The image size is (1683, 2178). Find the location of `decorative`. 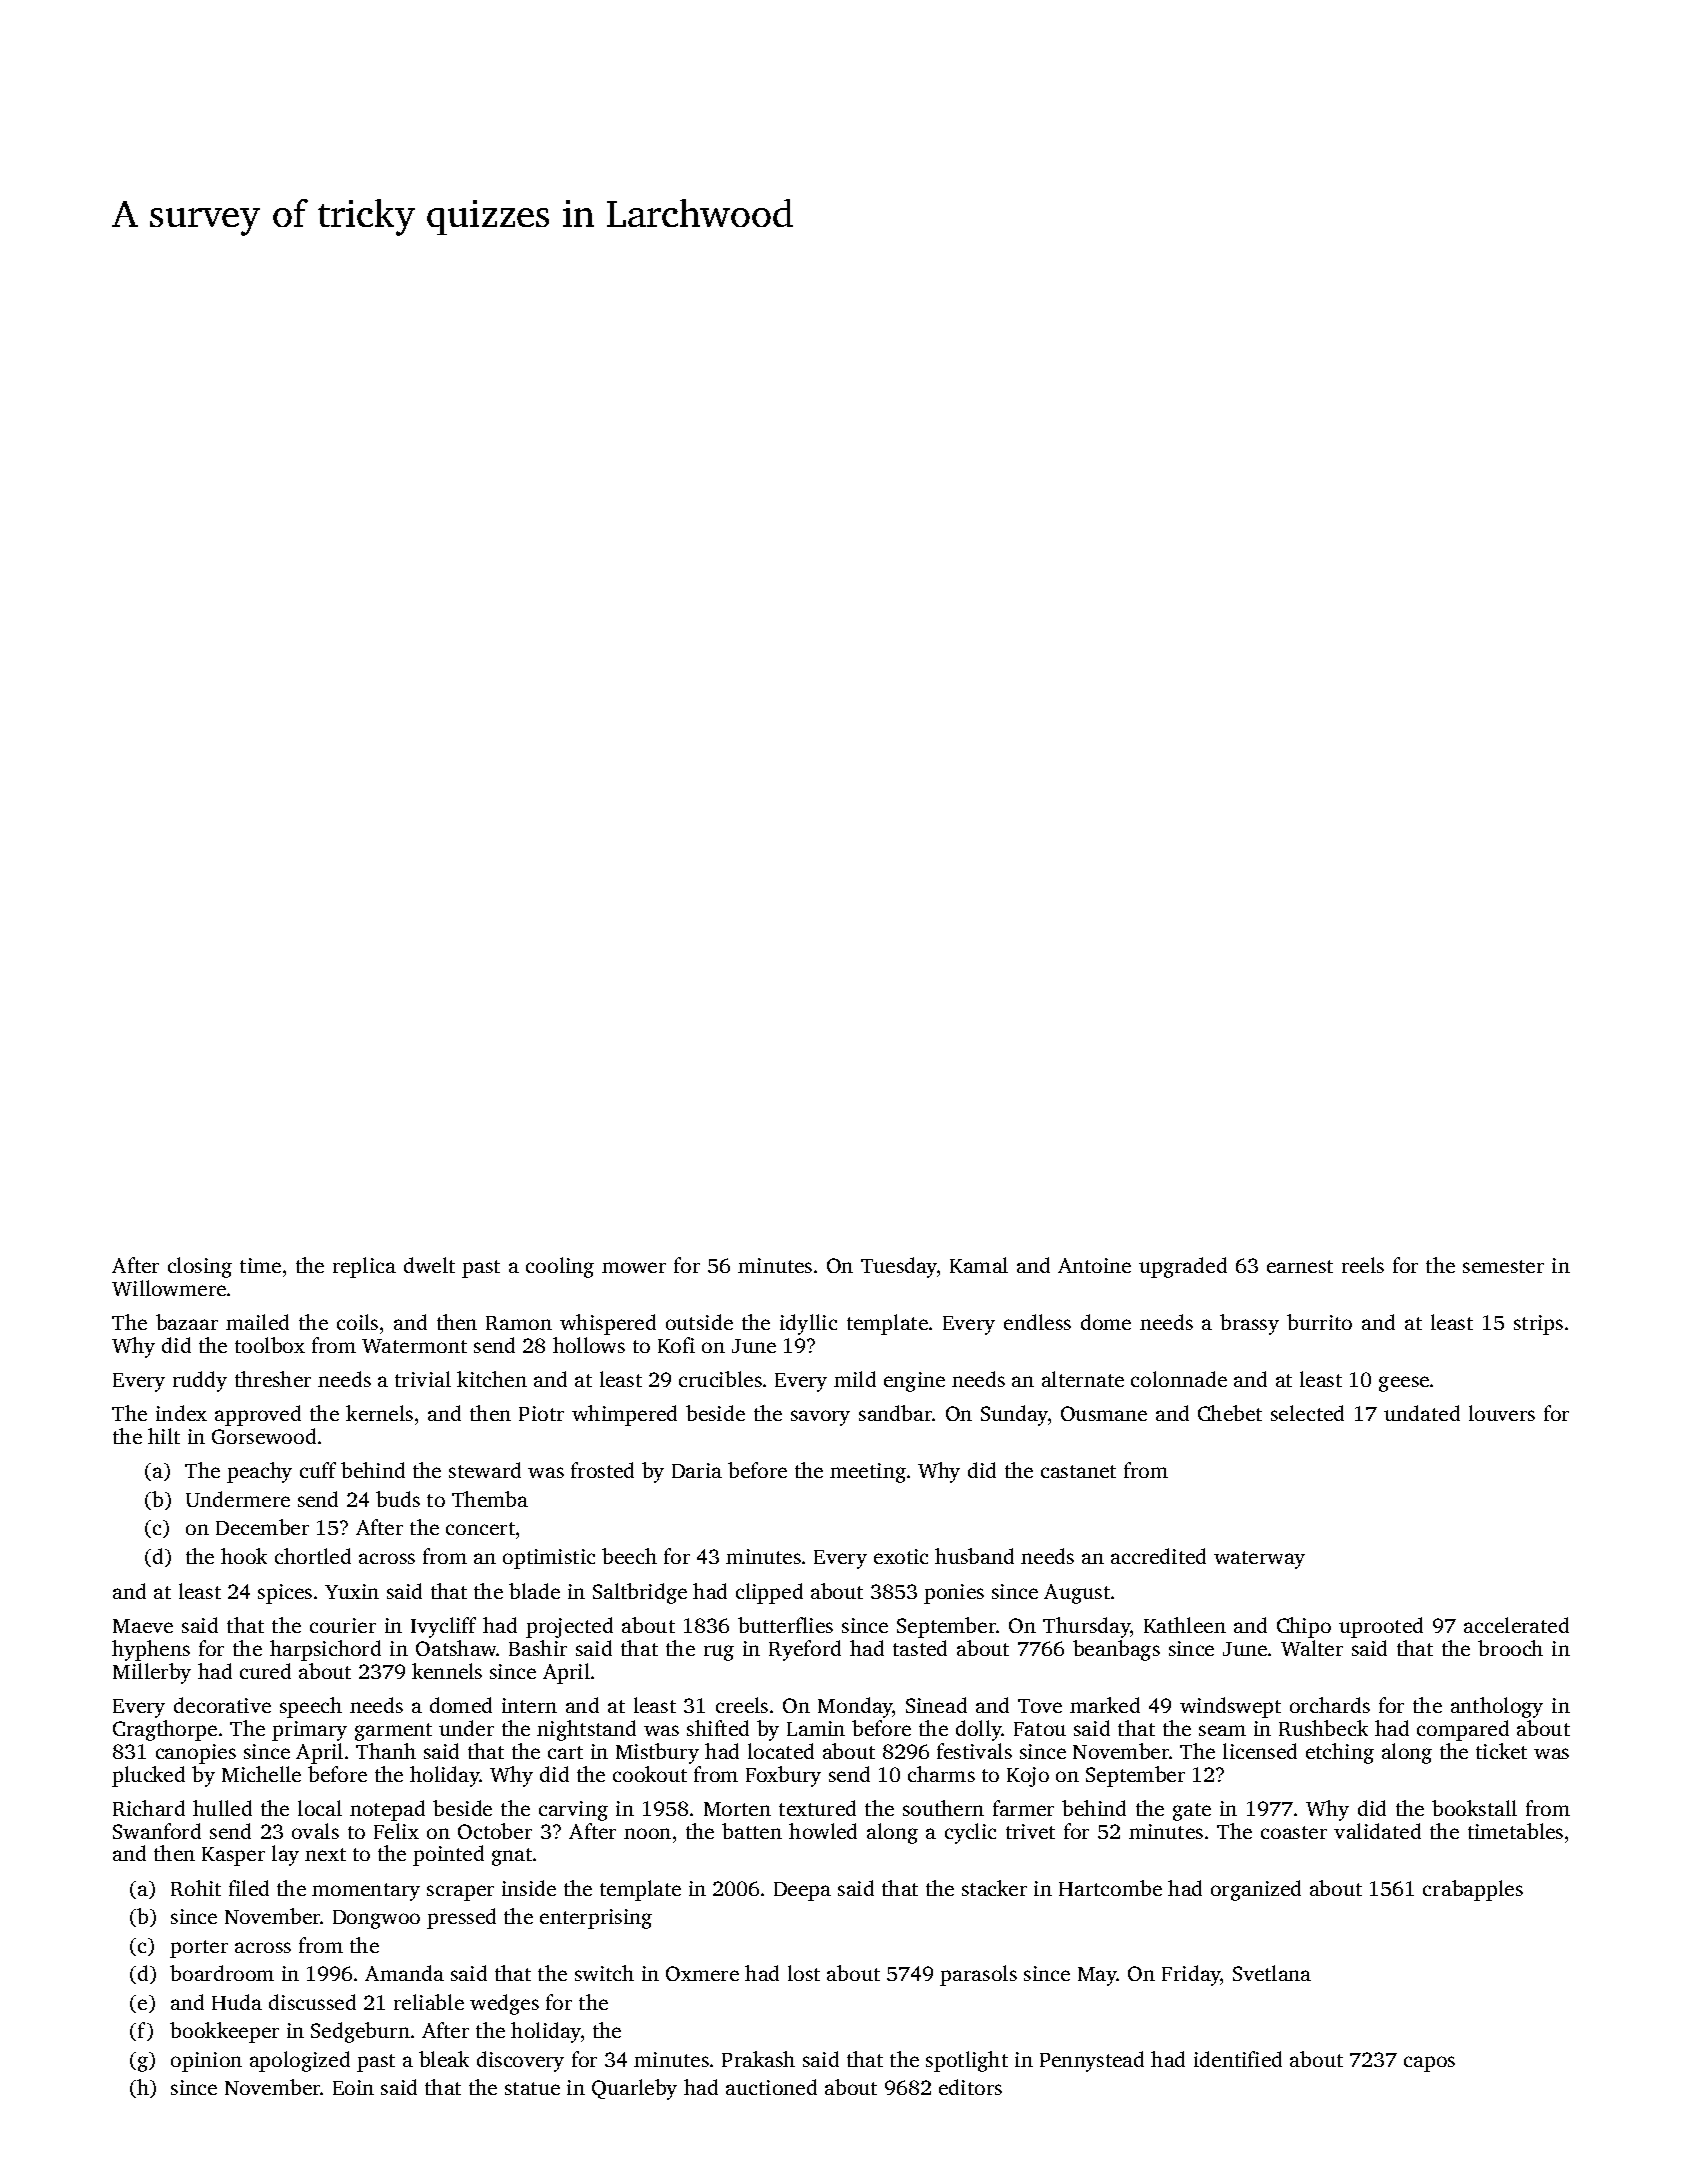

decorative is located at coordinates (222, 1705).
